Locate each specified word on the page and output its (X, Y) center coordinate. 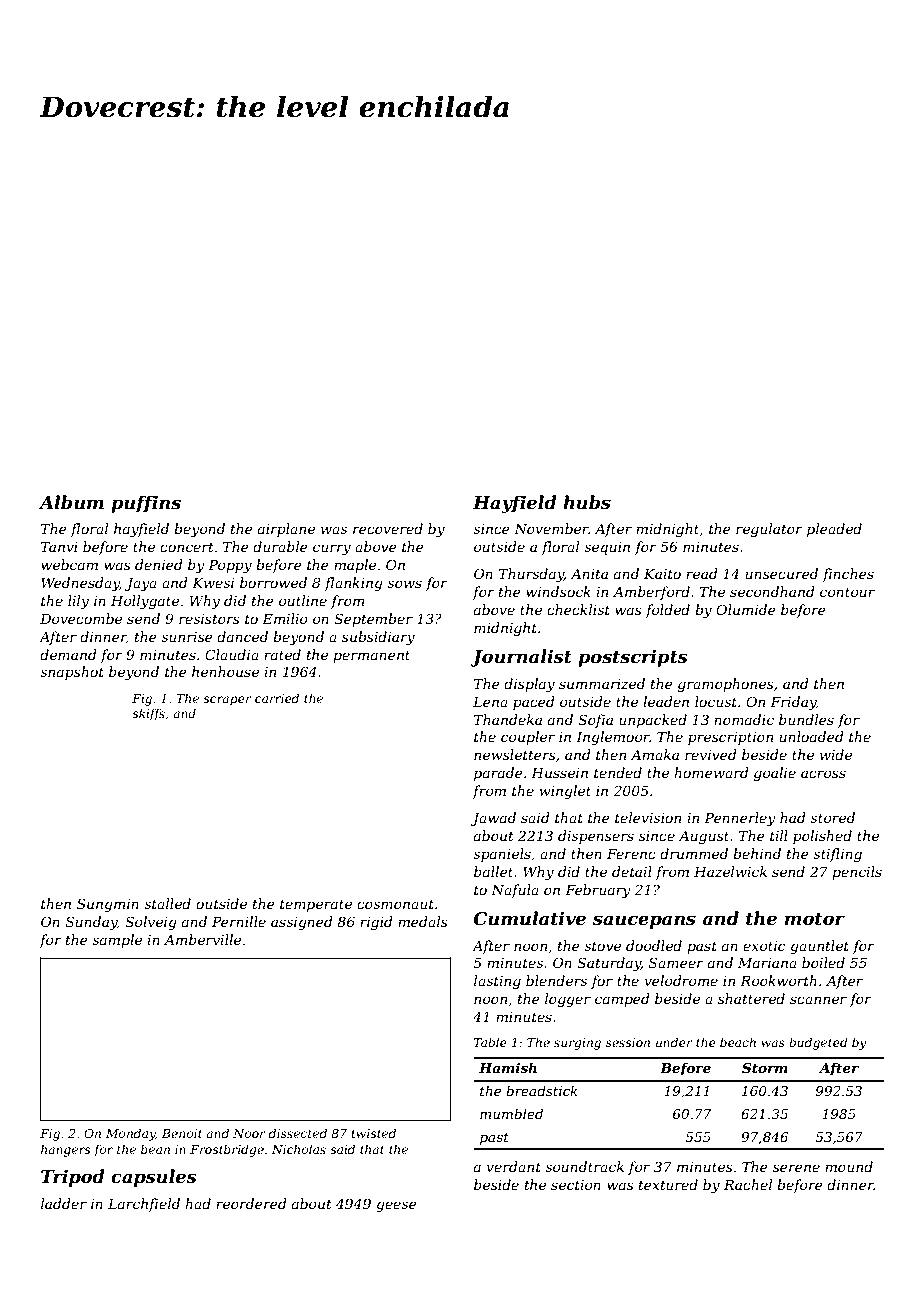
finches (848, 575)
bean (155, 1149)
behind (757, 853)
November (551, 528)
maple (355, 566)
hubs (587, 502)
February (598, 891)
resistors (209, 619)
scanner (818, 1000)
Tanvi (59, 547)
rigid (376, 923)
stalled (167, 903)
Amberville (202, 939)
